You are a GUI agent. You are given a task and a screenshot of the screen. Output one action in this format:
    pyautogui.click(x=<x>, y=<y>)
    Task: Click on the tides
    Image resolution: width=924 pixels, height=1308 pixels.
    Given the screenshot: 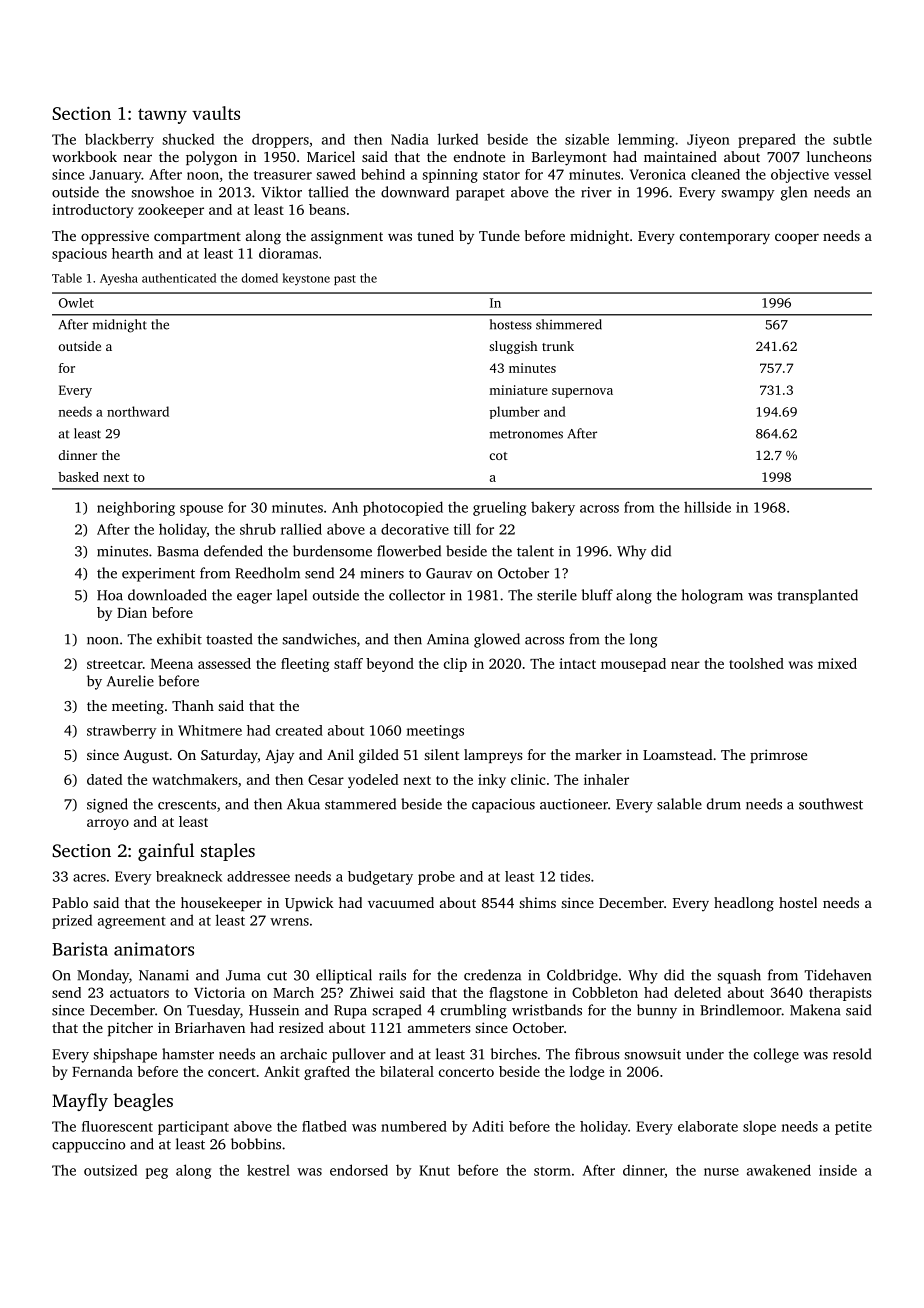 What is the action you would take?
    pyautogui.click(x=575, y=876)
